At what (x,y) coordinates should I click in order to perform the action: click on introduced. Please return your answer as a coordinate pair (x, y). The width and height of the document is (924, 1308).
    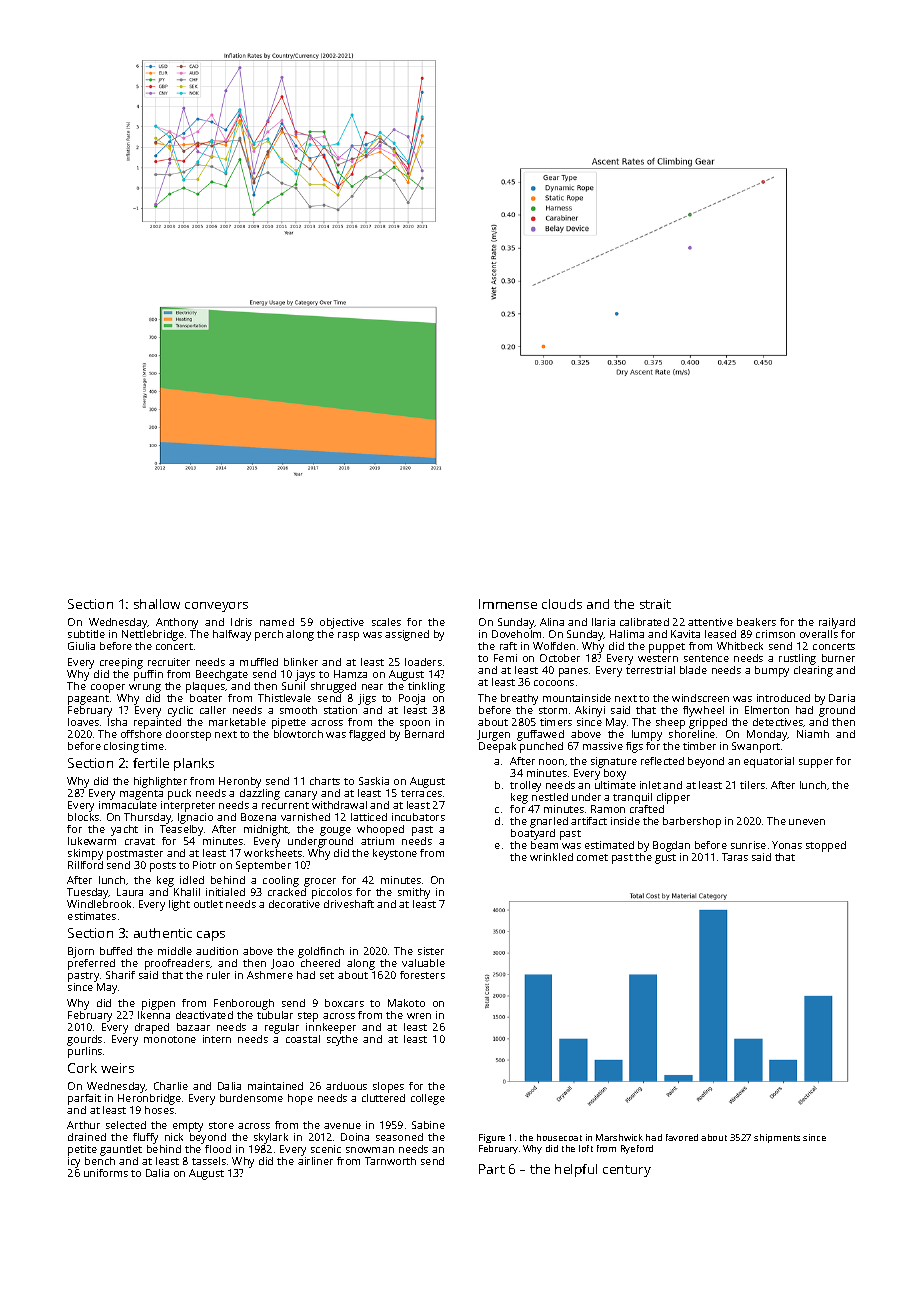
    Looking at the image, I should click on (783, 698).
